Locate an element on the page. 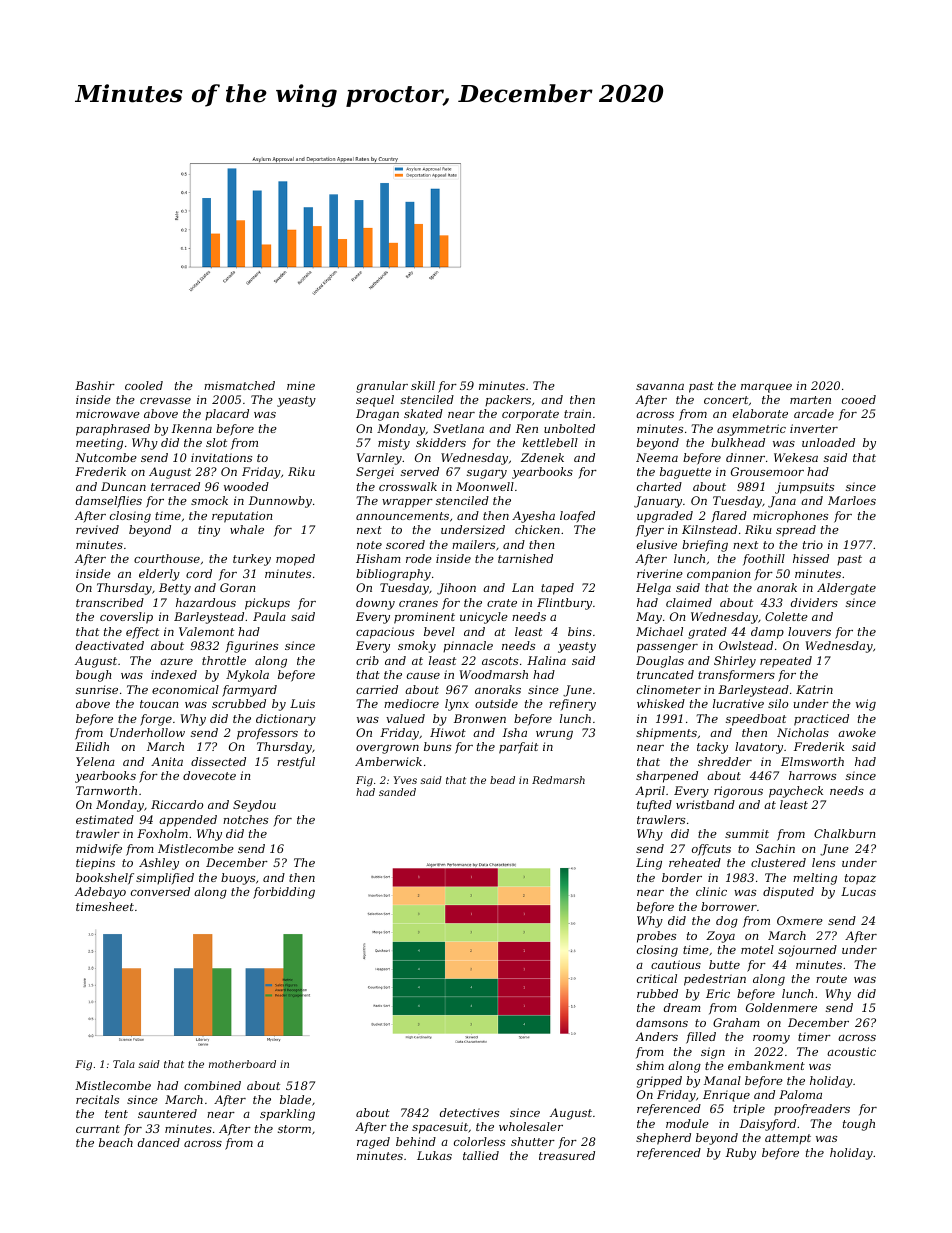 The image size is (952, 1233). forbidding is located at coordinates (284, 893).
